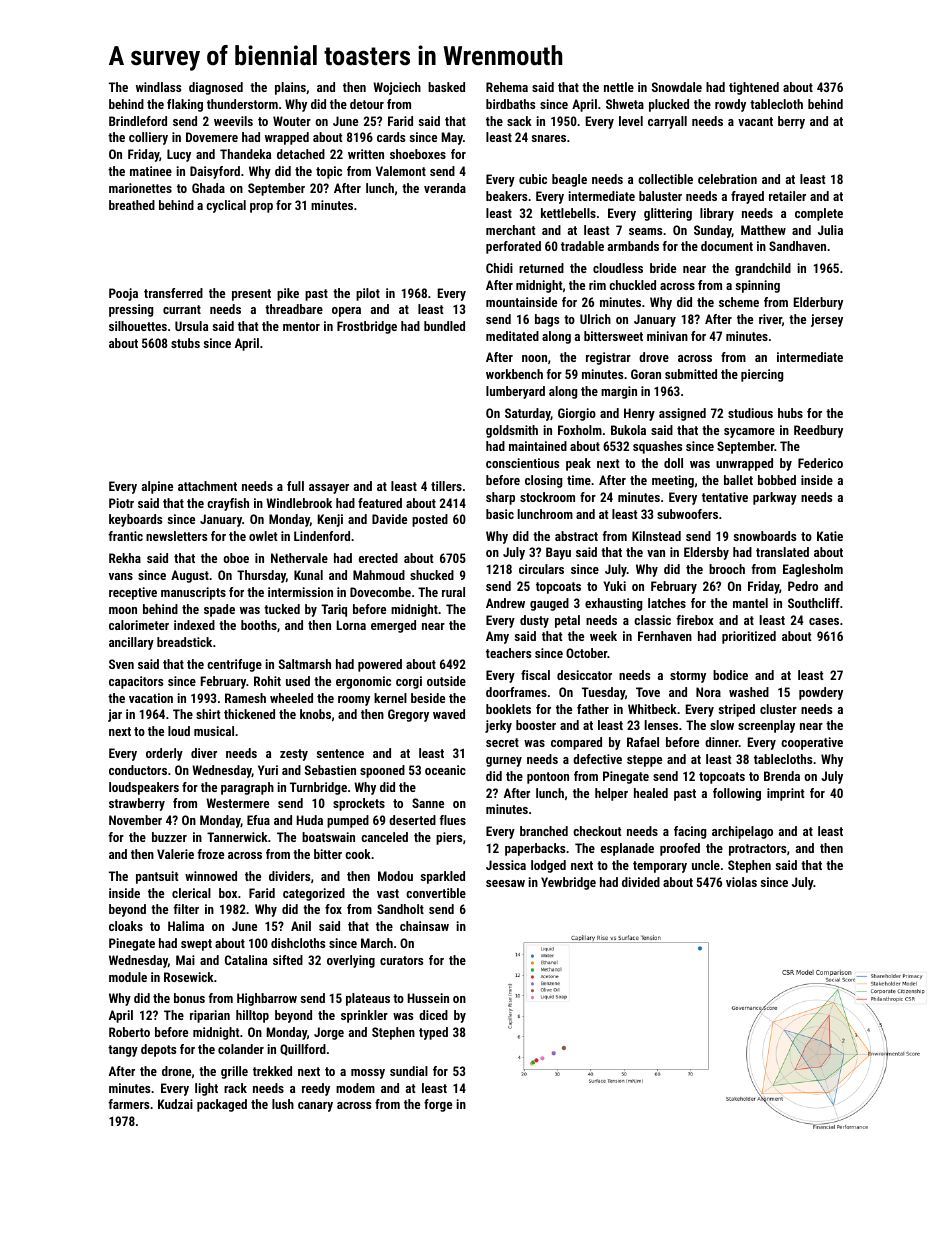  I want to click on tightened, so click(754, 88).
